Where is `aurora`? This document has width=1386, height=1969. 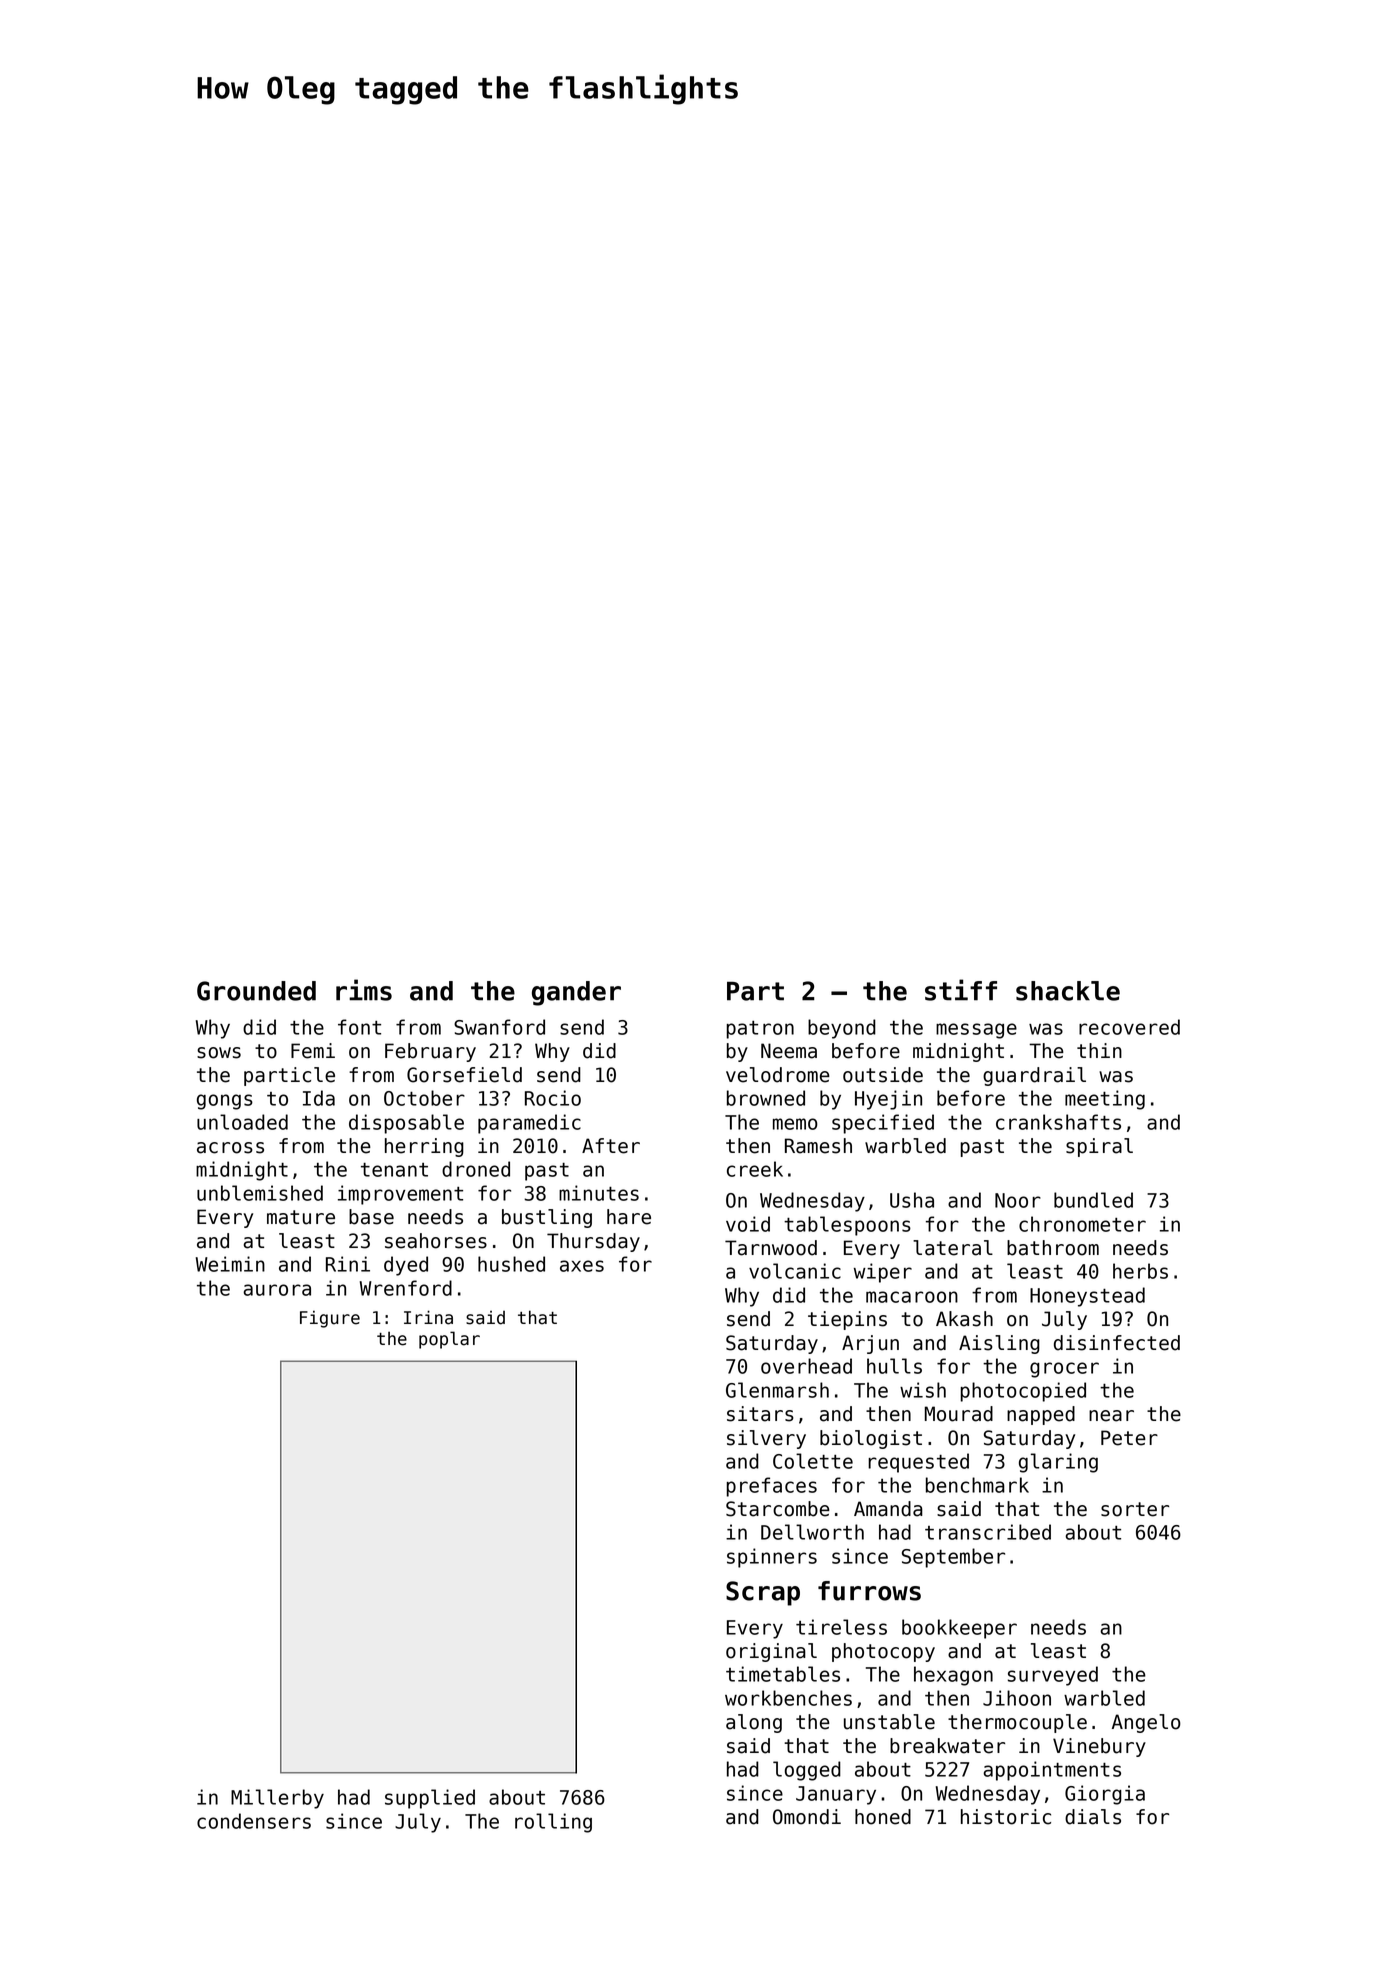 aurora is located at coordinates (277, 1290).
